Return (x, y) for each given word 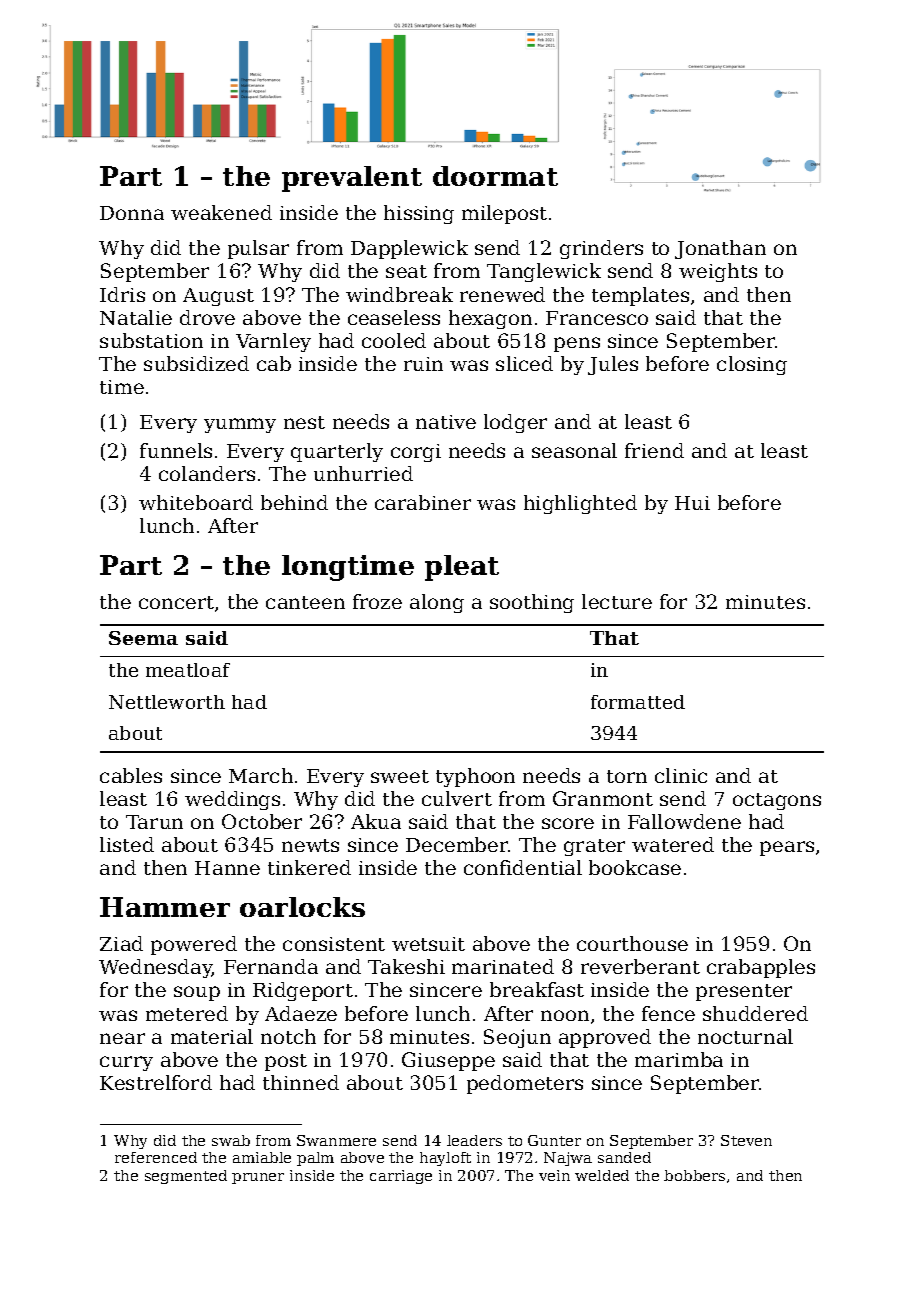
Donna (132, 213)
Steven (746, 1140)
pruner (258, 1178)
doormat (495, 176)
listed (127, 844)
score (568, 823)
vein (554, 1175)
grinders (601, 249)
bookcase (635, 867)
